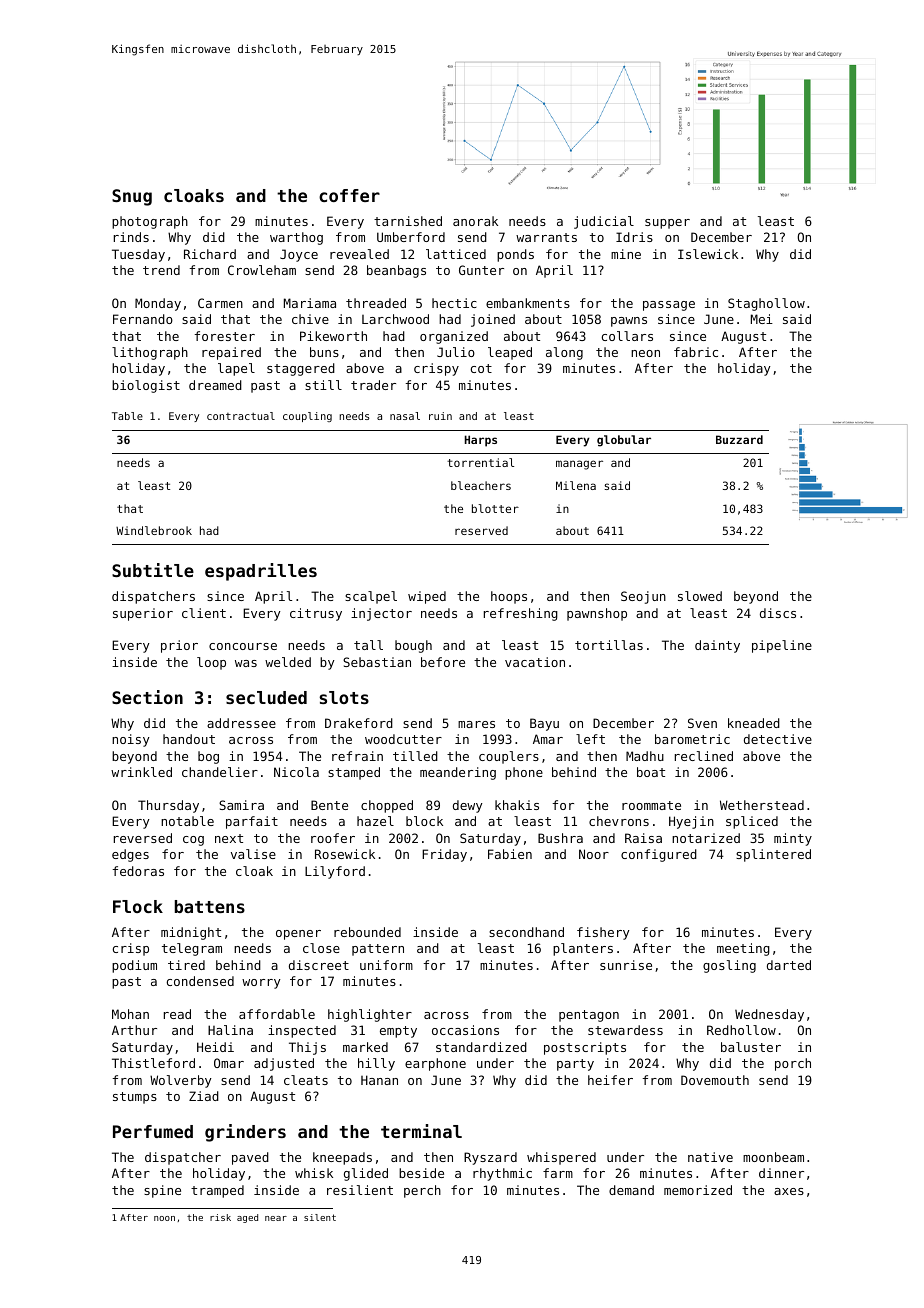  What do you see at coordinates (700, 596) in the screenshot?
I see `slowed` at bounding box center [700, 596].
